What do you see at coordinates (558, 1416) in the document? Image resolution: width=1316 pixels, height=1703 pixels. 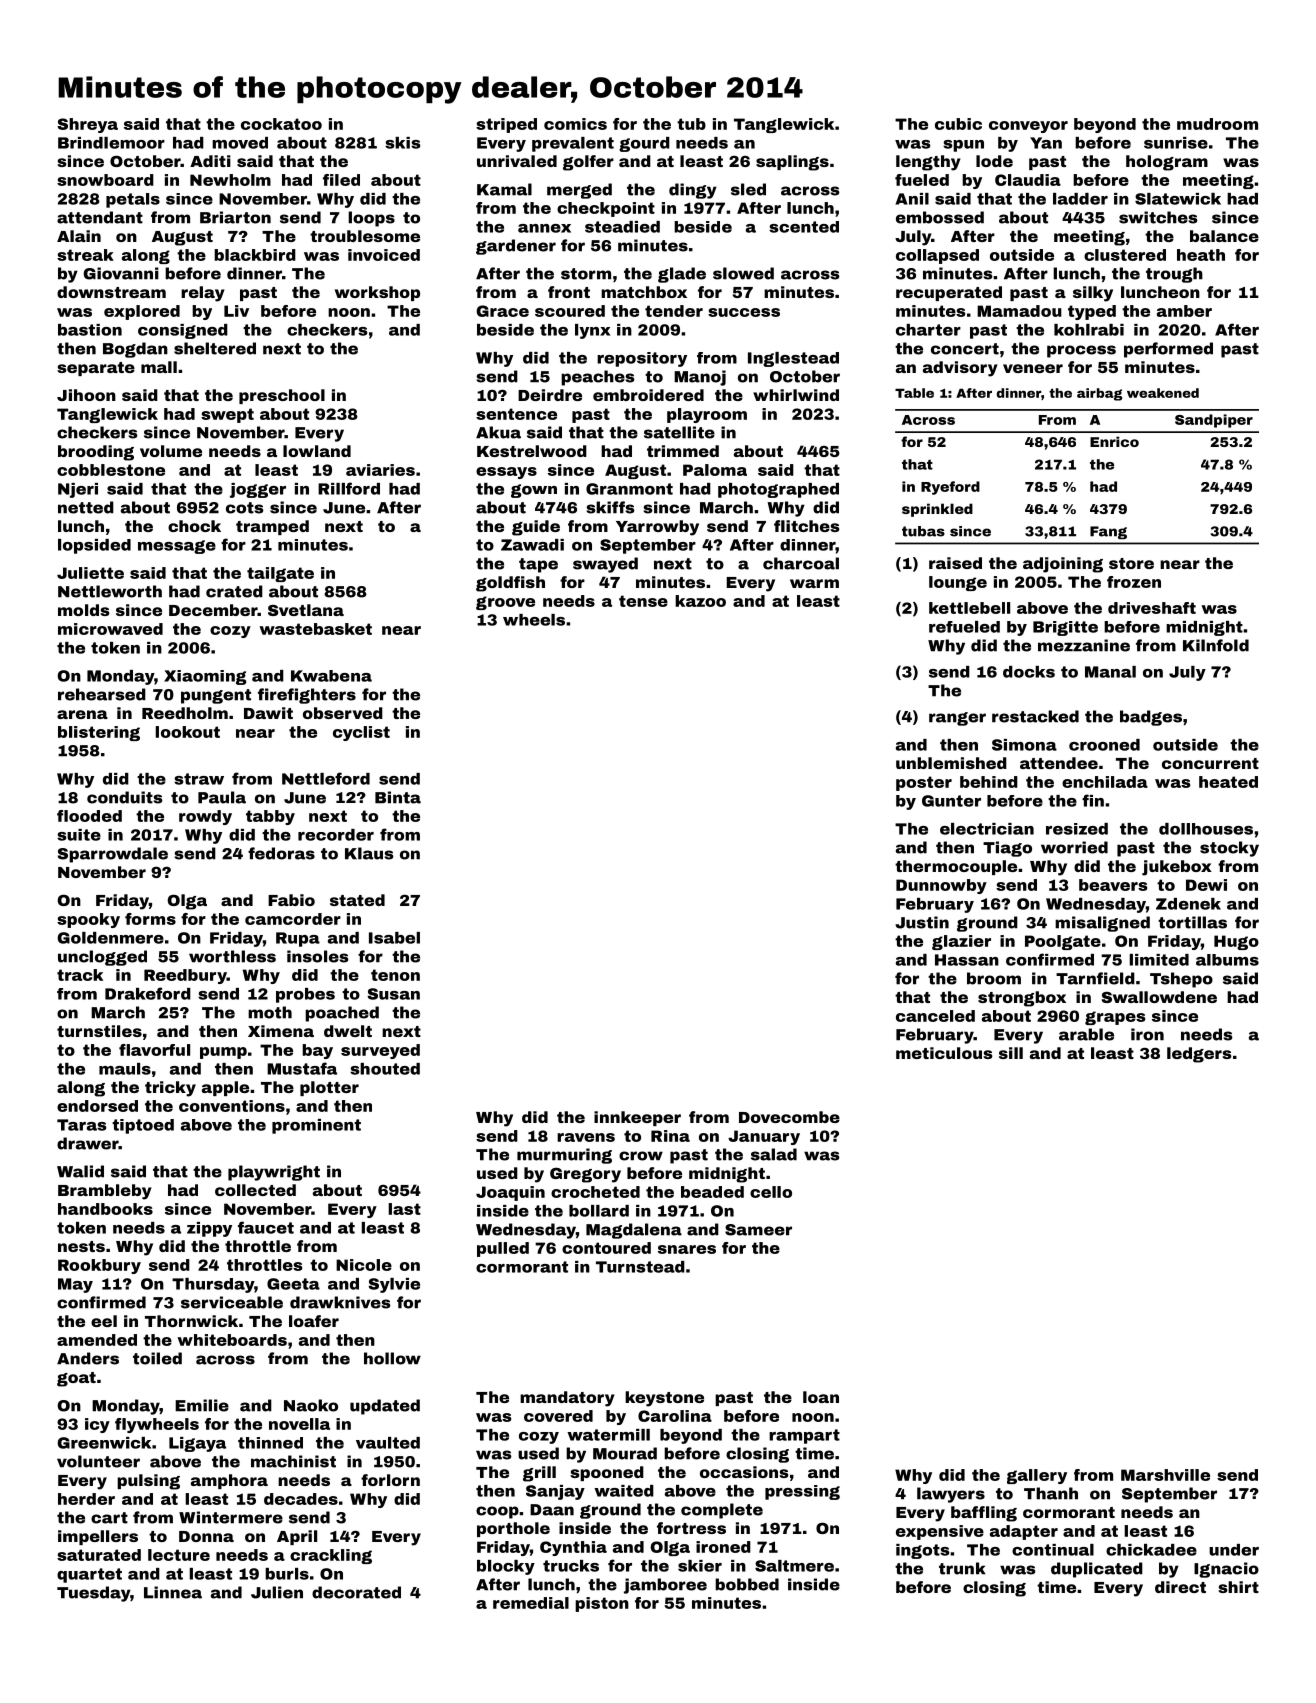 I see `covered` at bounding box center [558, 1416].
